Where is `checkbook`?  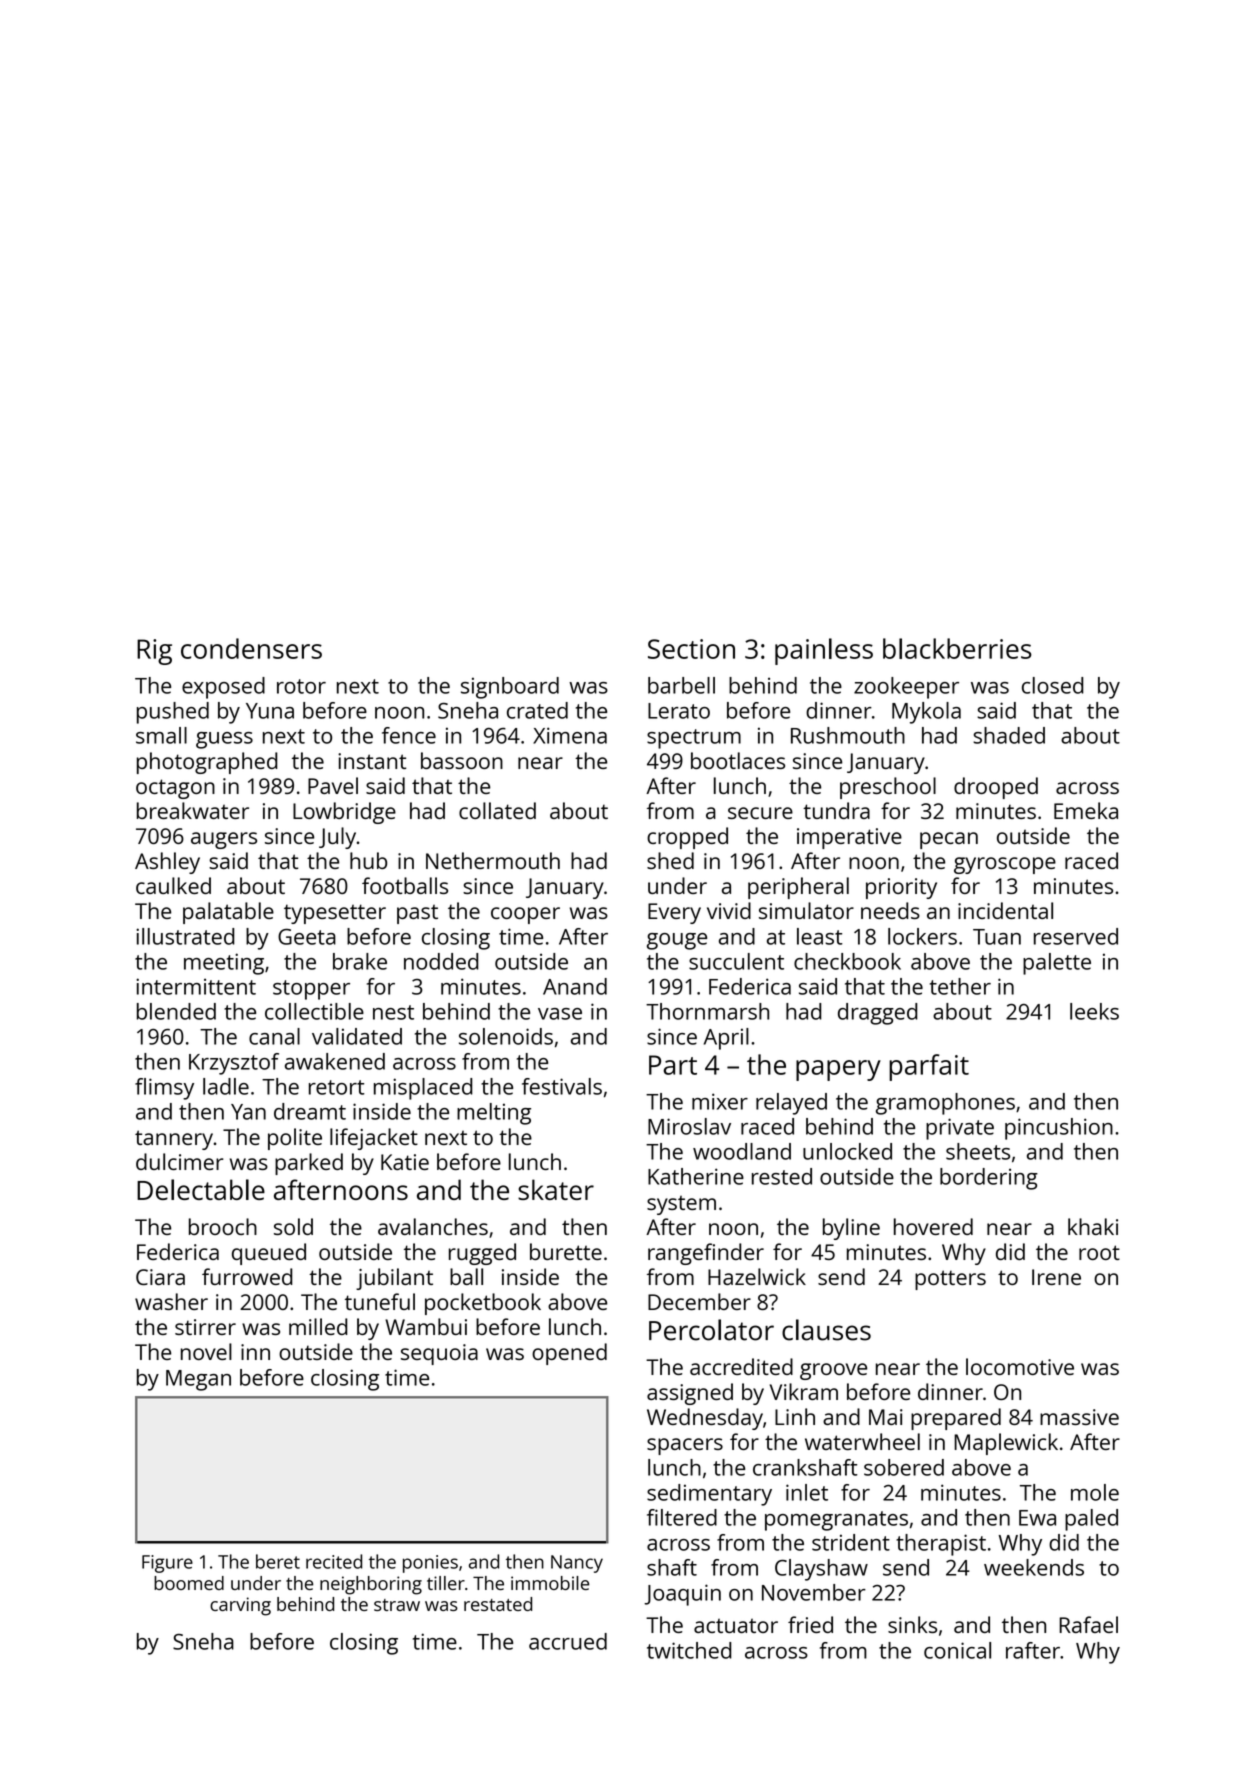 checkbook is located at coordinates (847, 961).
